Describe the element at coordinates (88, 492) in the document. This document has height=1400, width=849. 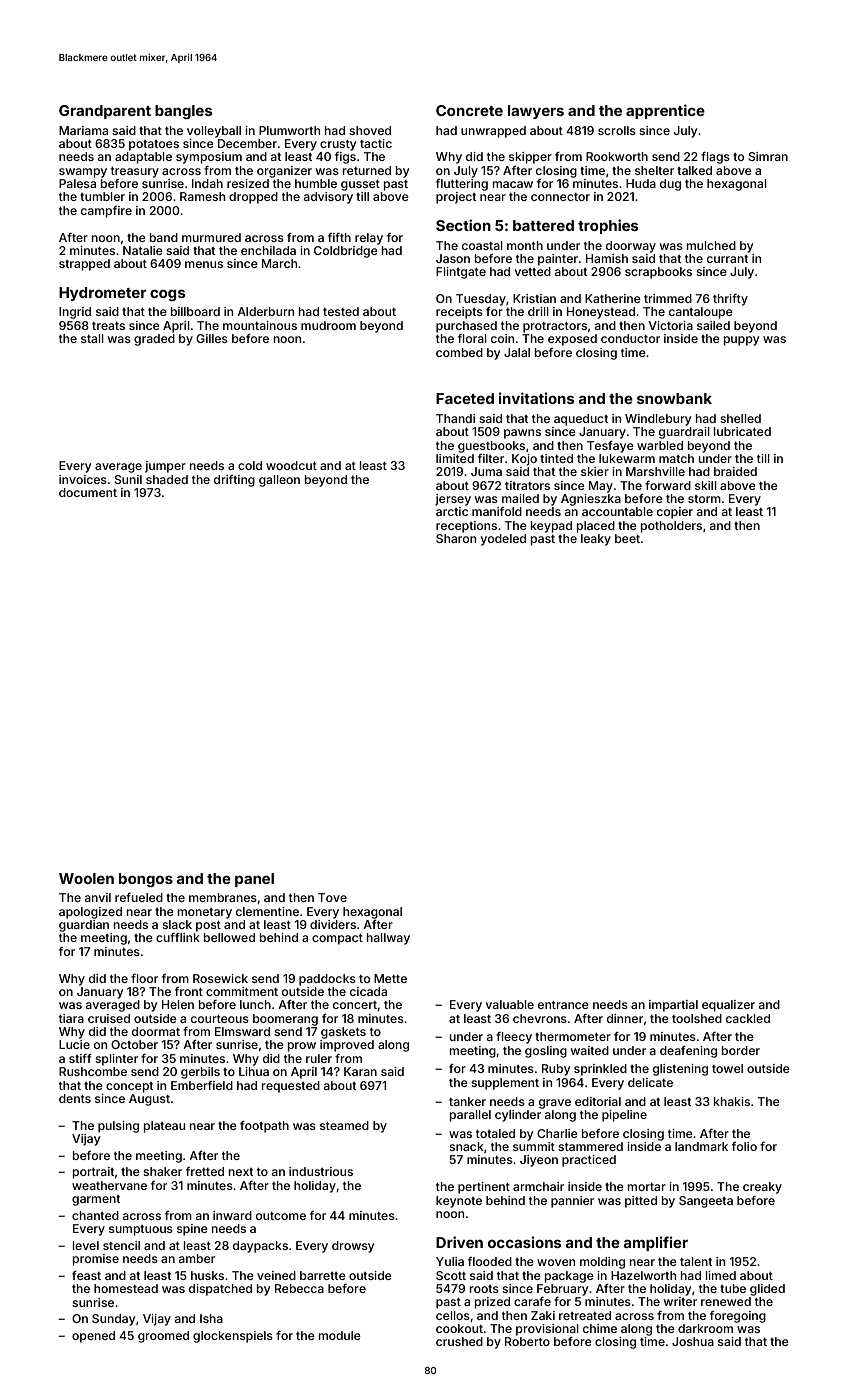
I see `document` at that location.
